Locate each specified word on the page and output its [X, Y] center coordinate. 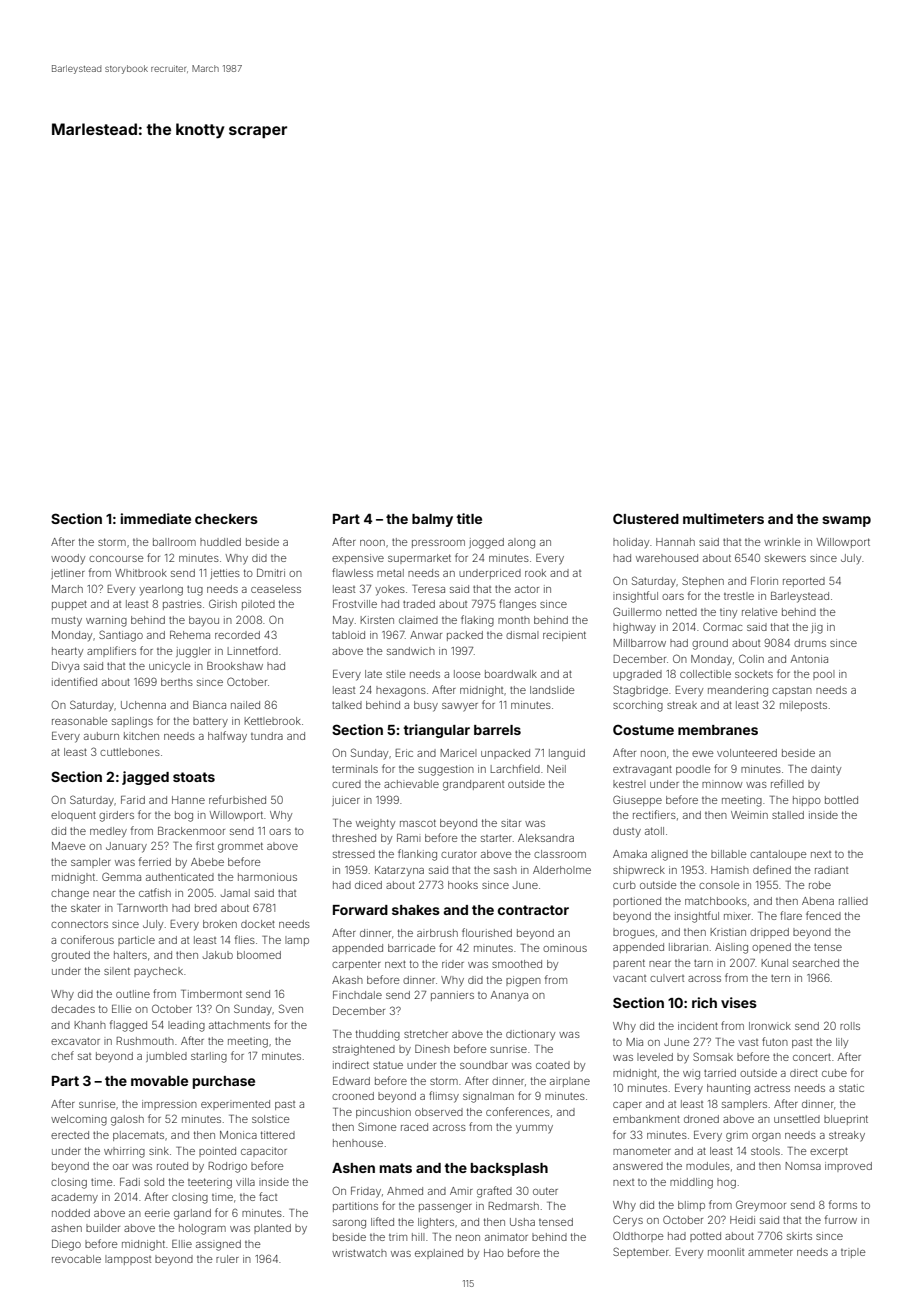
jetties [225, 574]
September [641, 1252]
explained [439, 1254]
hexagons [401, 691]
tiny [728, 613]
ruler [227, 1259]
